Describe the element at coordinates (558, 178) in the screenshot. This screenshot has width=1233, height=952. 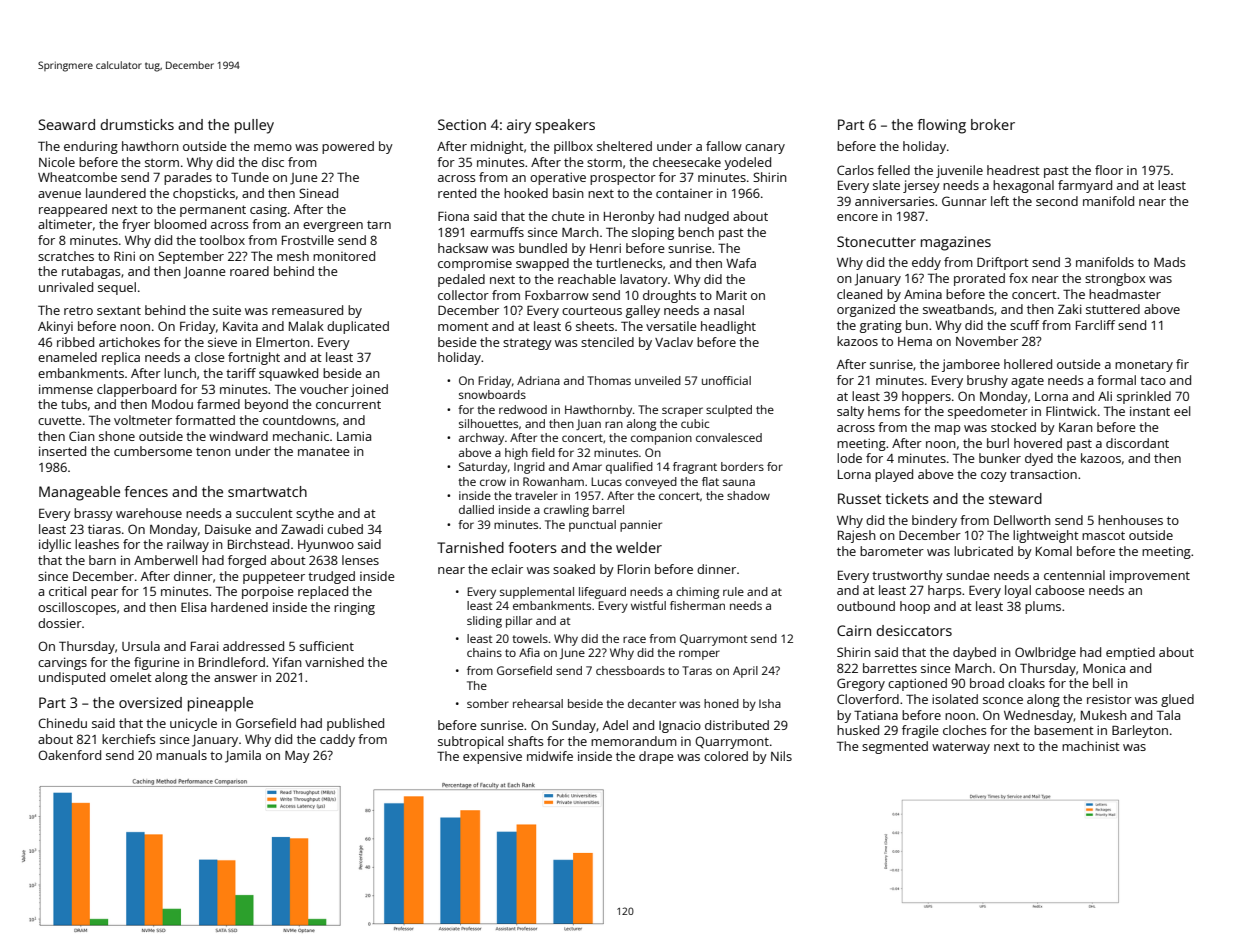
I see `operative` at that location.
